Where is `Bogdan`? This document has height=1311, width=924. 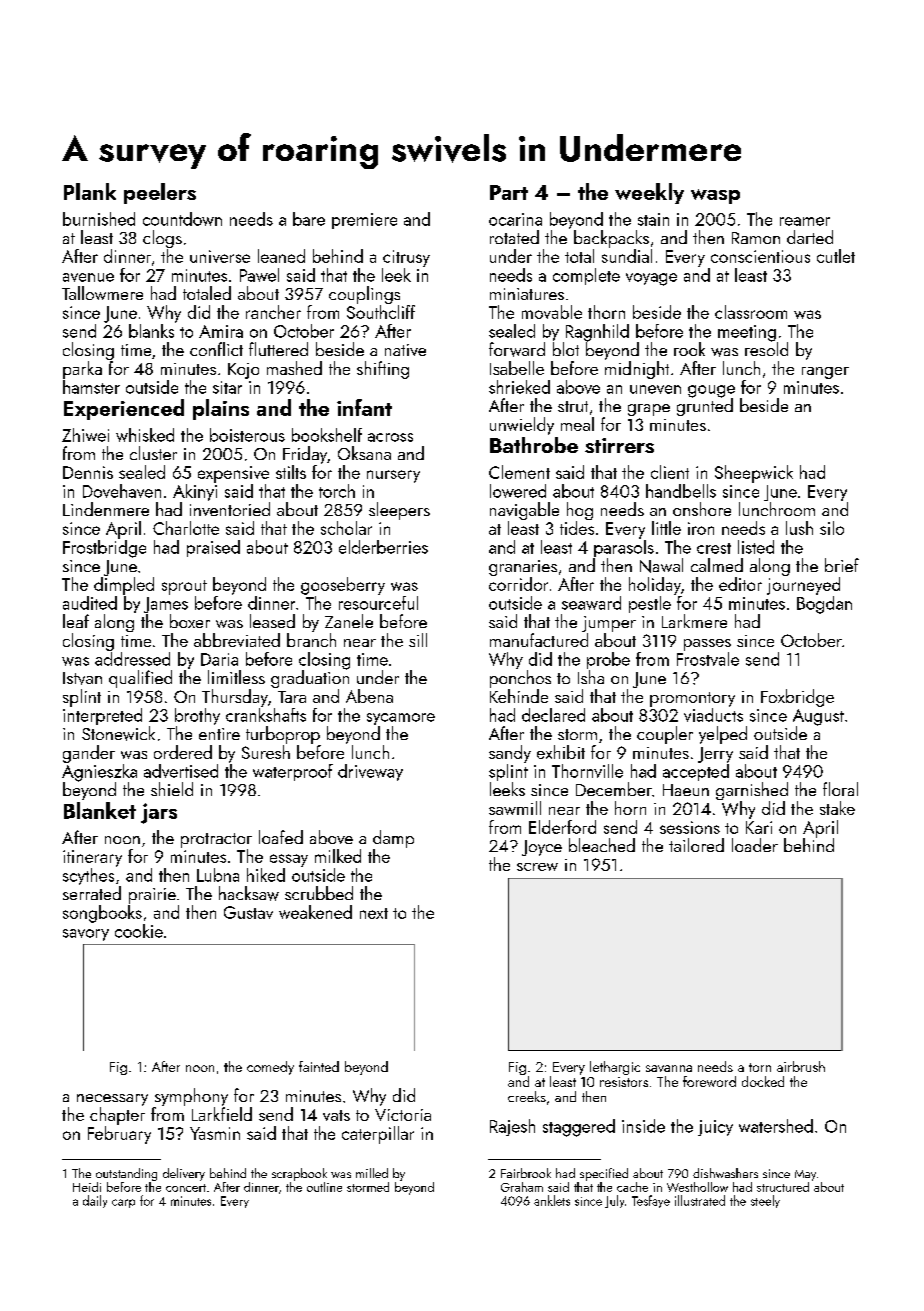
Bogdan is located at coordinates (824, 605).
